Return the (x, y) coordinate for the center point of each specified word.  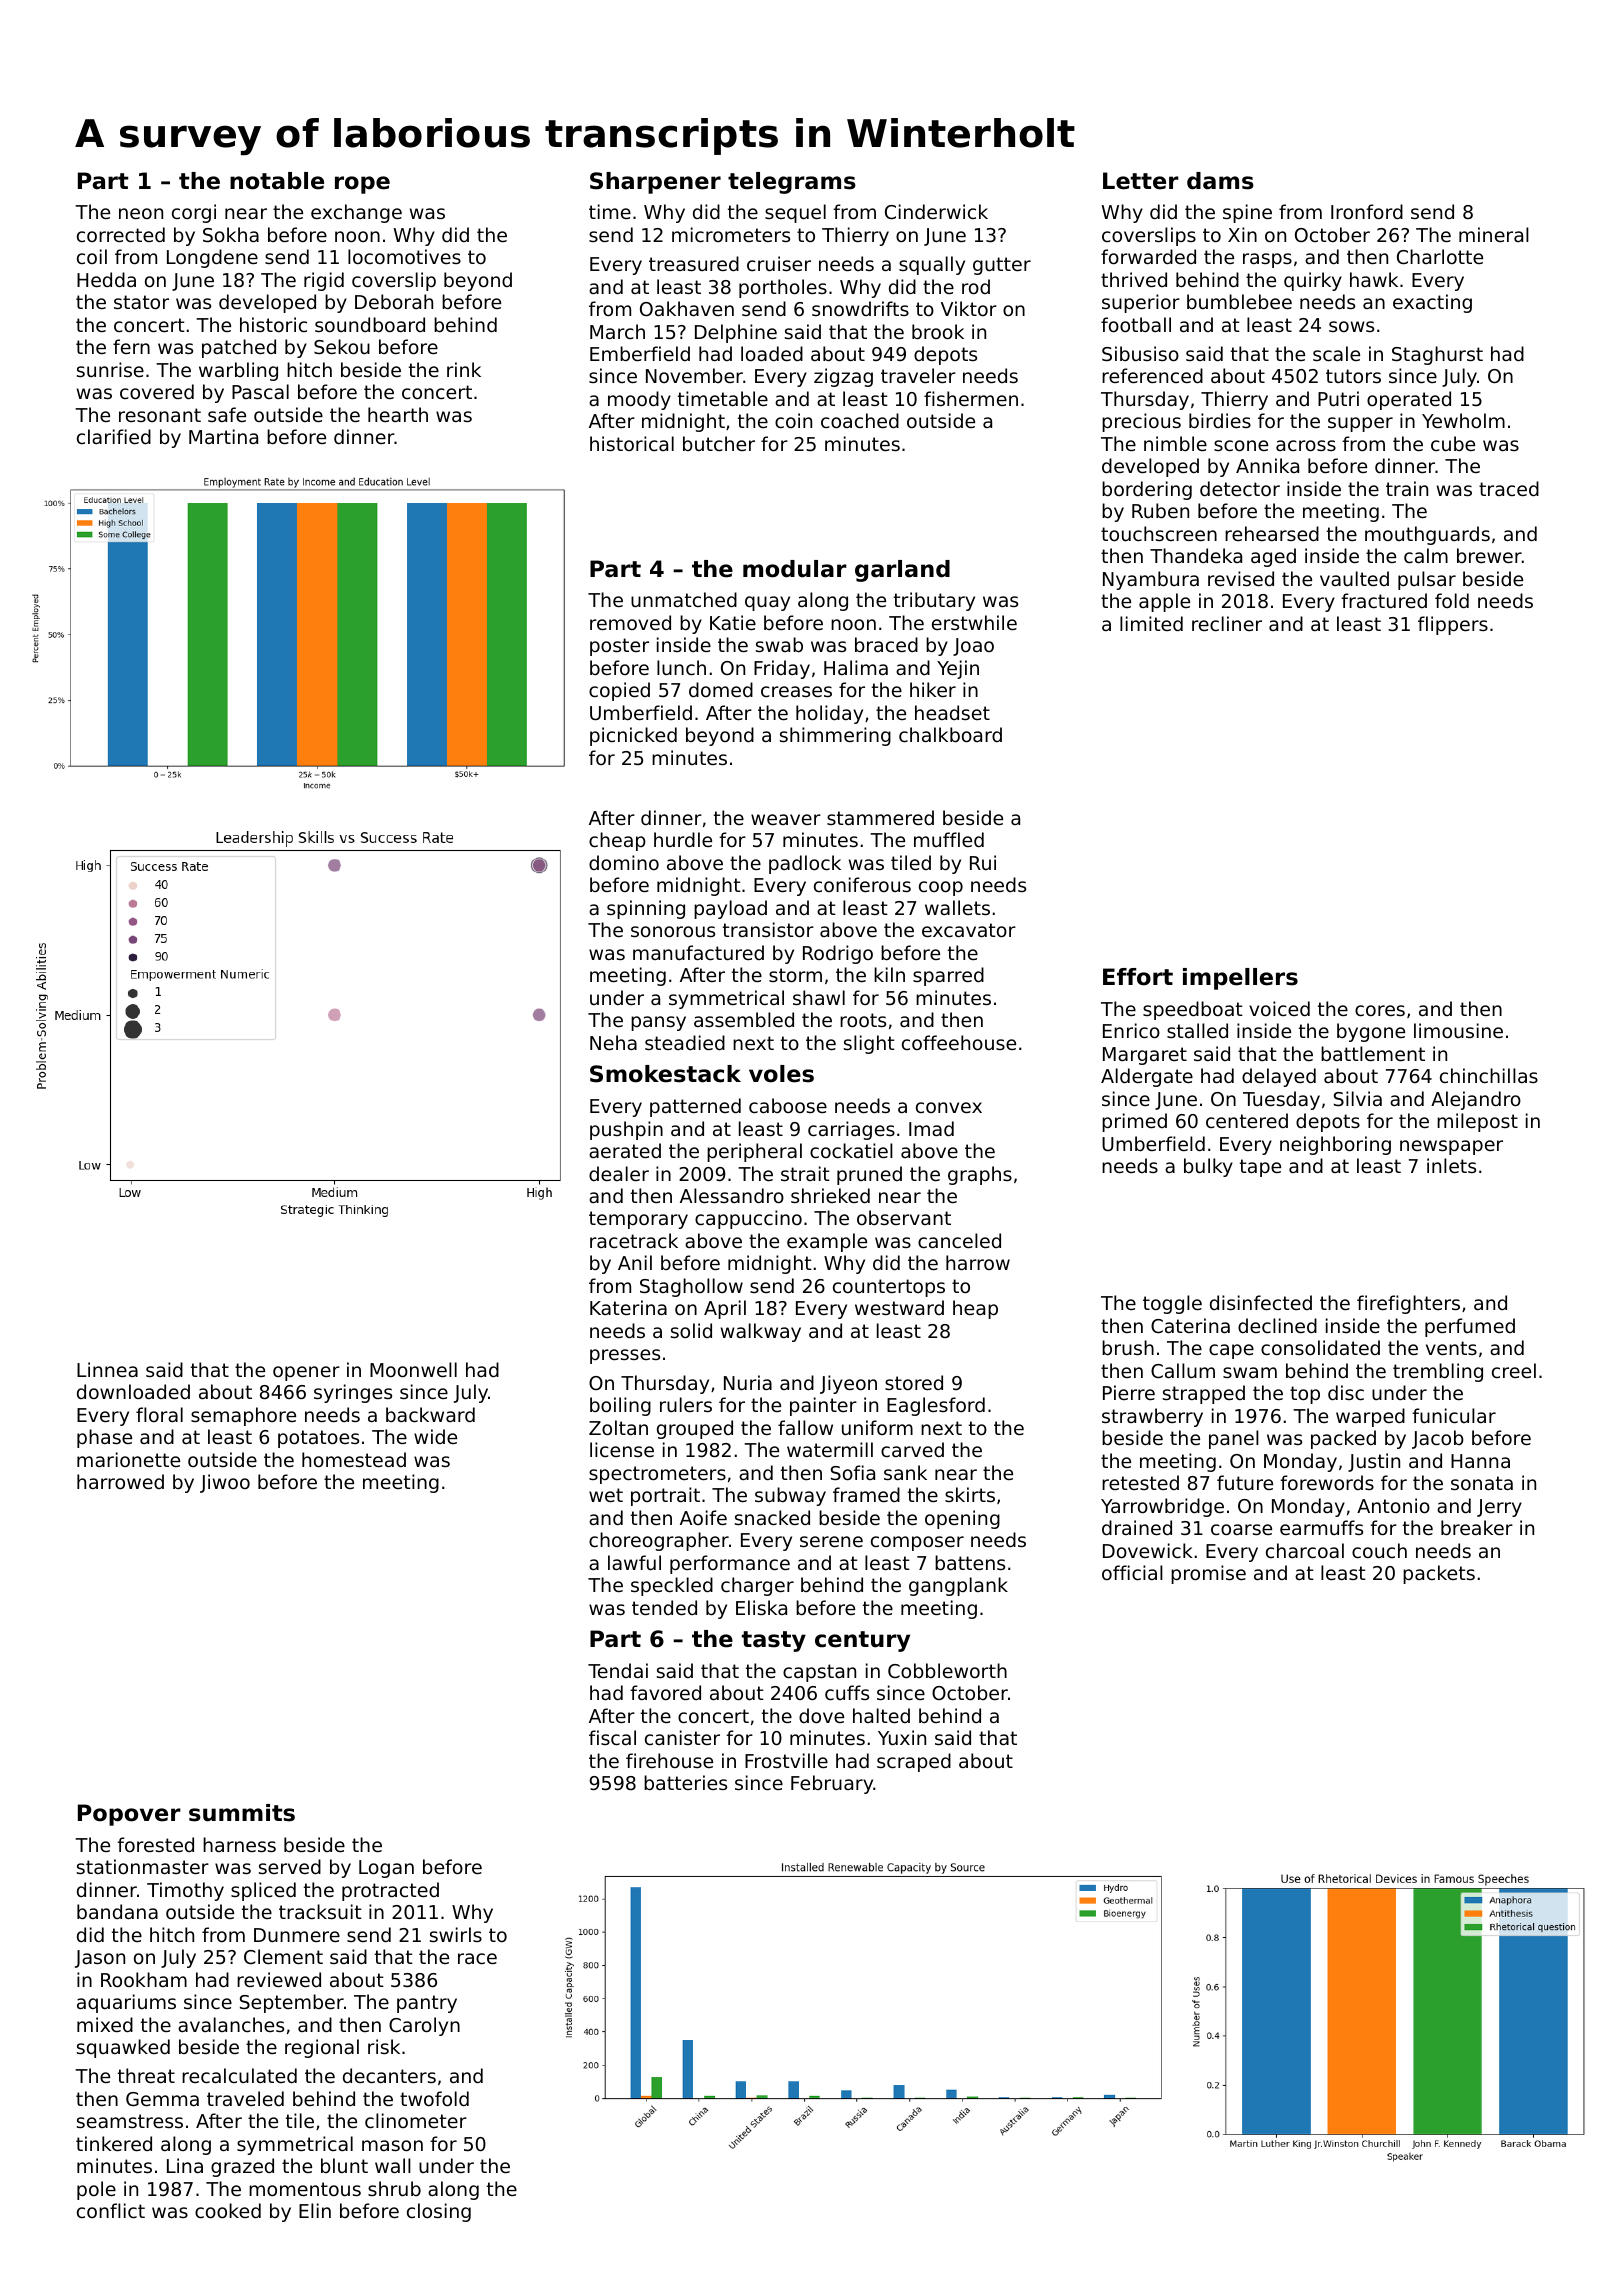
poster (619, 647)
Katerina (628, 1307)
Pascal (260, 391)
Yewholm (1463, 420)
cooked (228, 2210)
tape (1260, 1168)
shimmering (835, 736)
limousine (1458, 1030)
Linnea (107, 1369)
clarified (114, 436)
